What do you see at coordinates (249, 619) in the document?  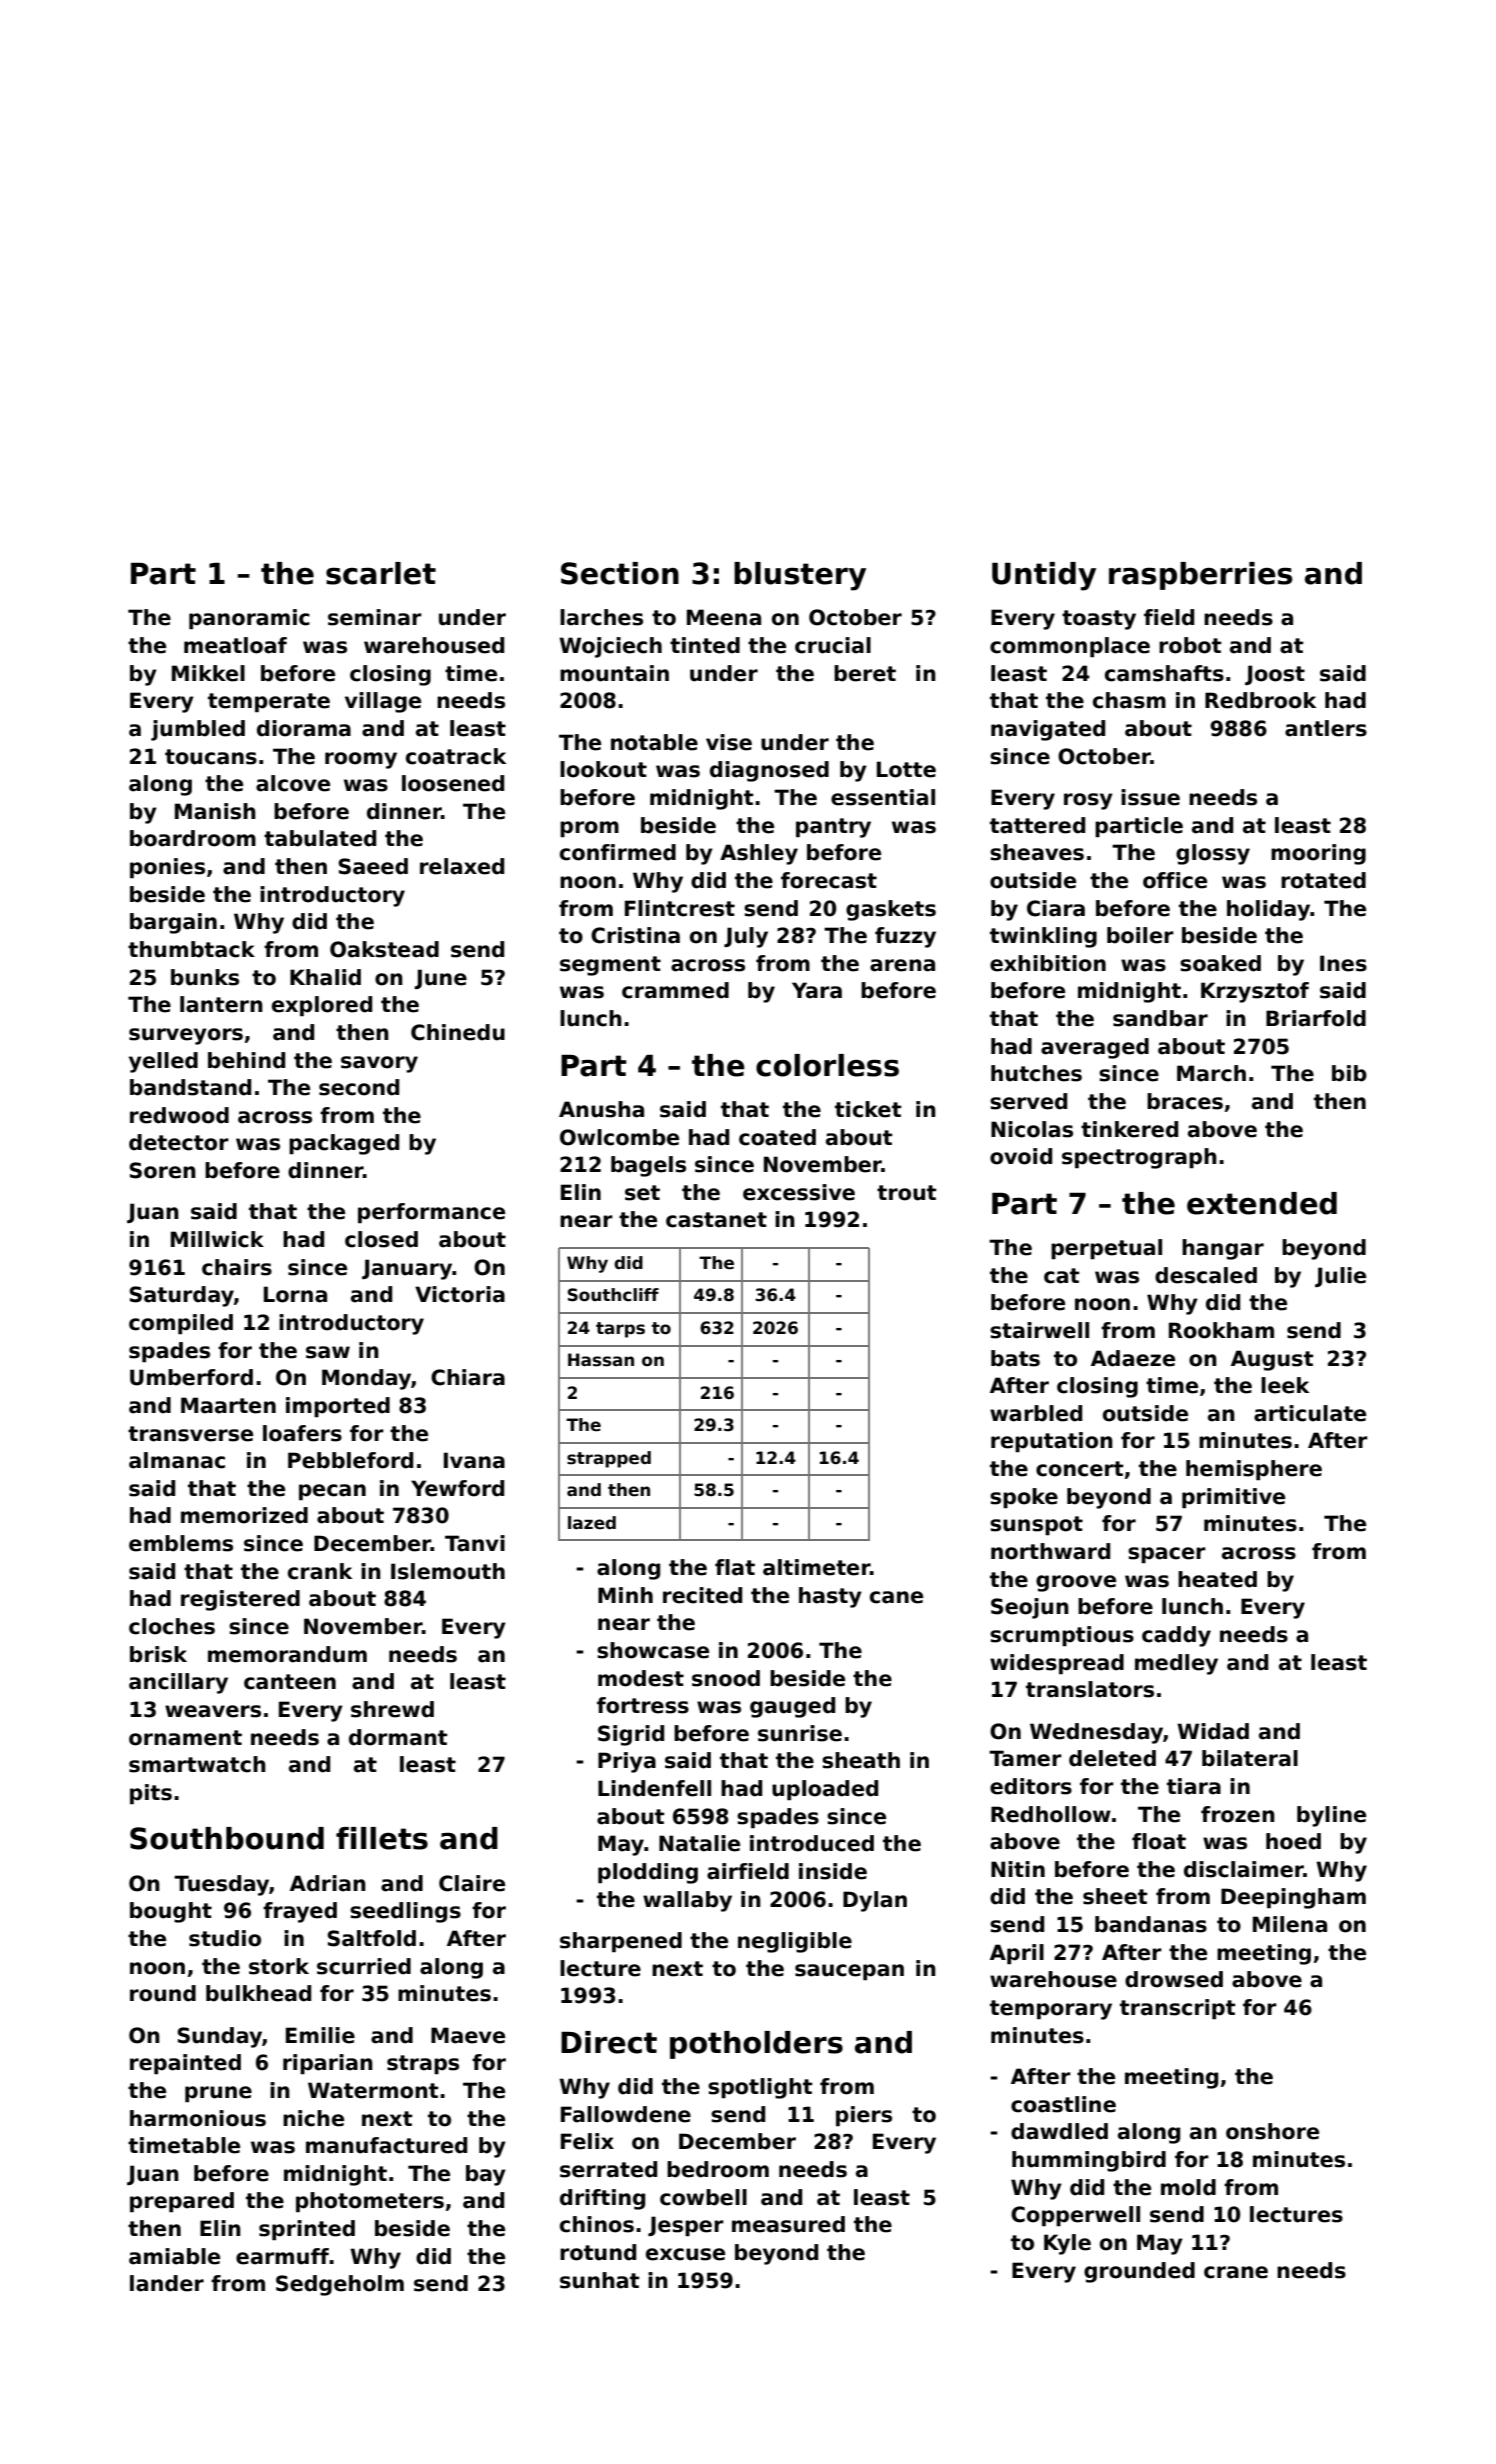 I see `panoramic` at bounding box center [249, 619].
